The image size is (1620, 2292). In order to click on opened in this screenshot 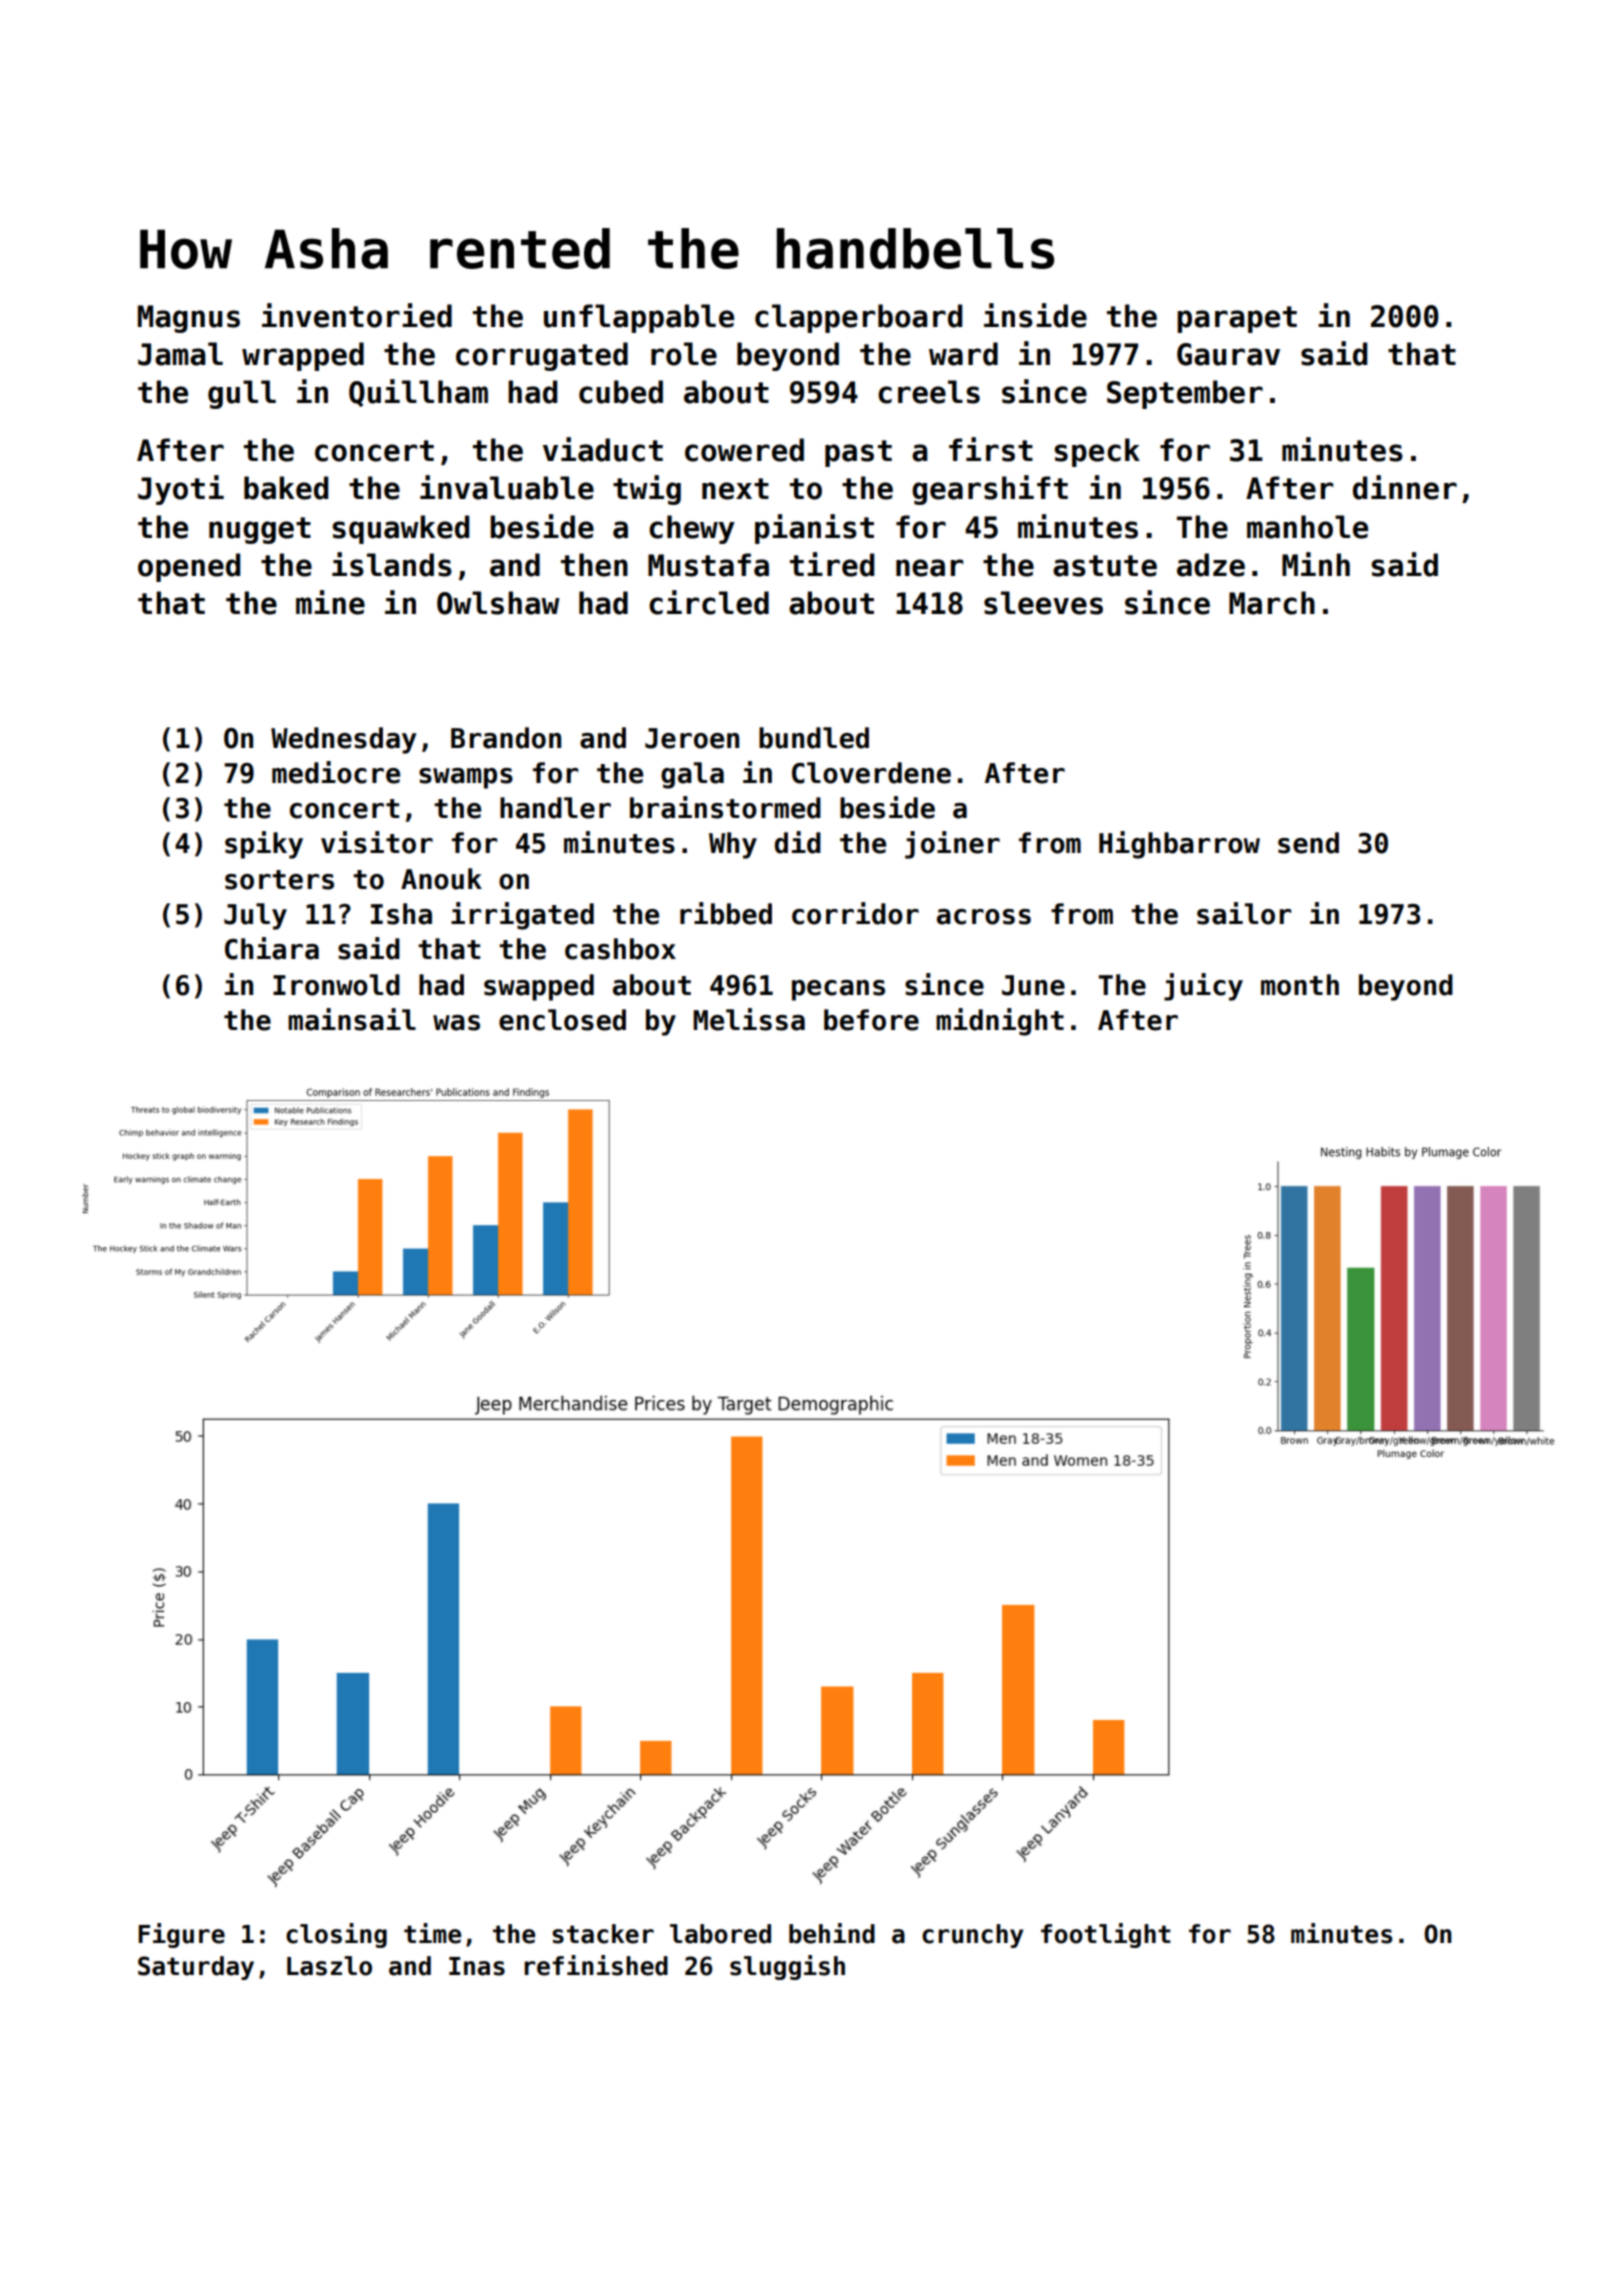, I will do `click(189, 567)`.
